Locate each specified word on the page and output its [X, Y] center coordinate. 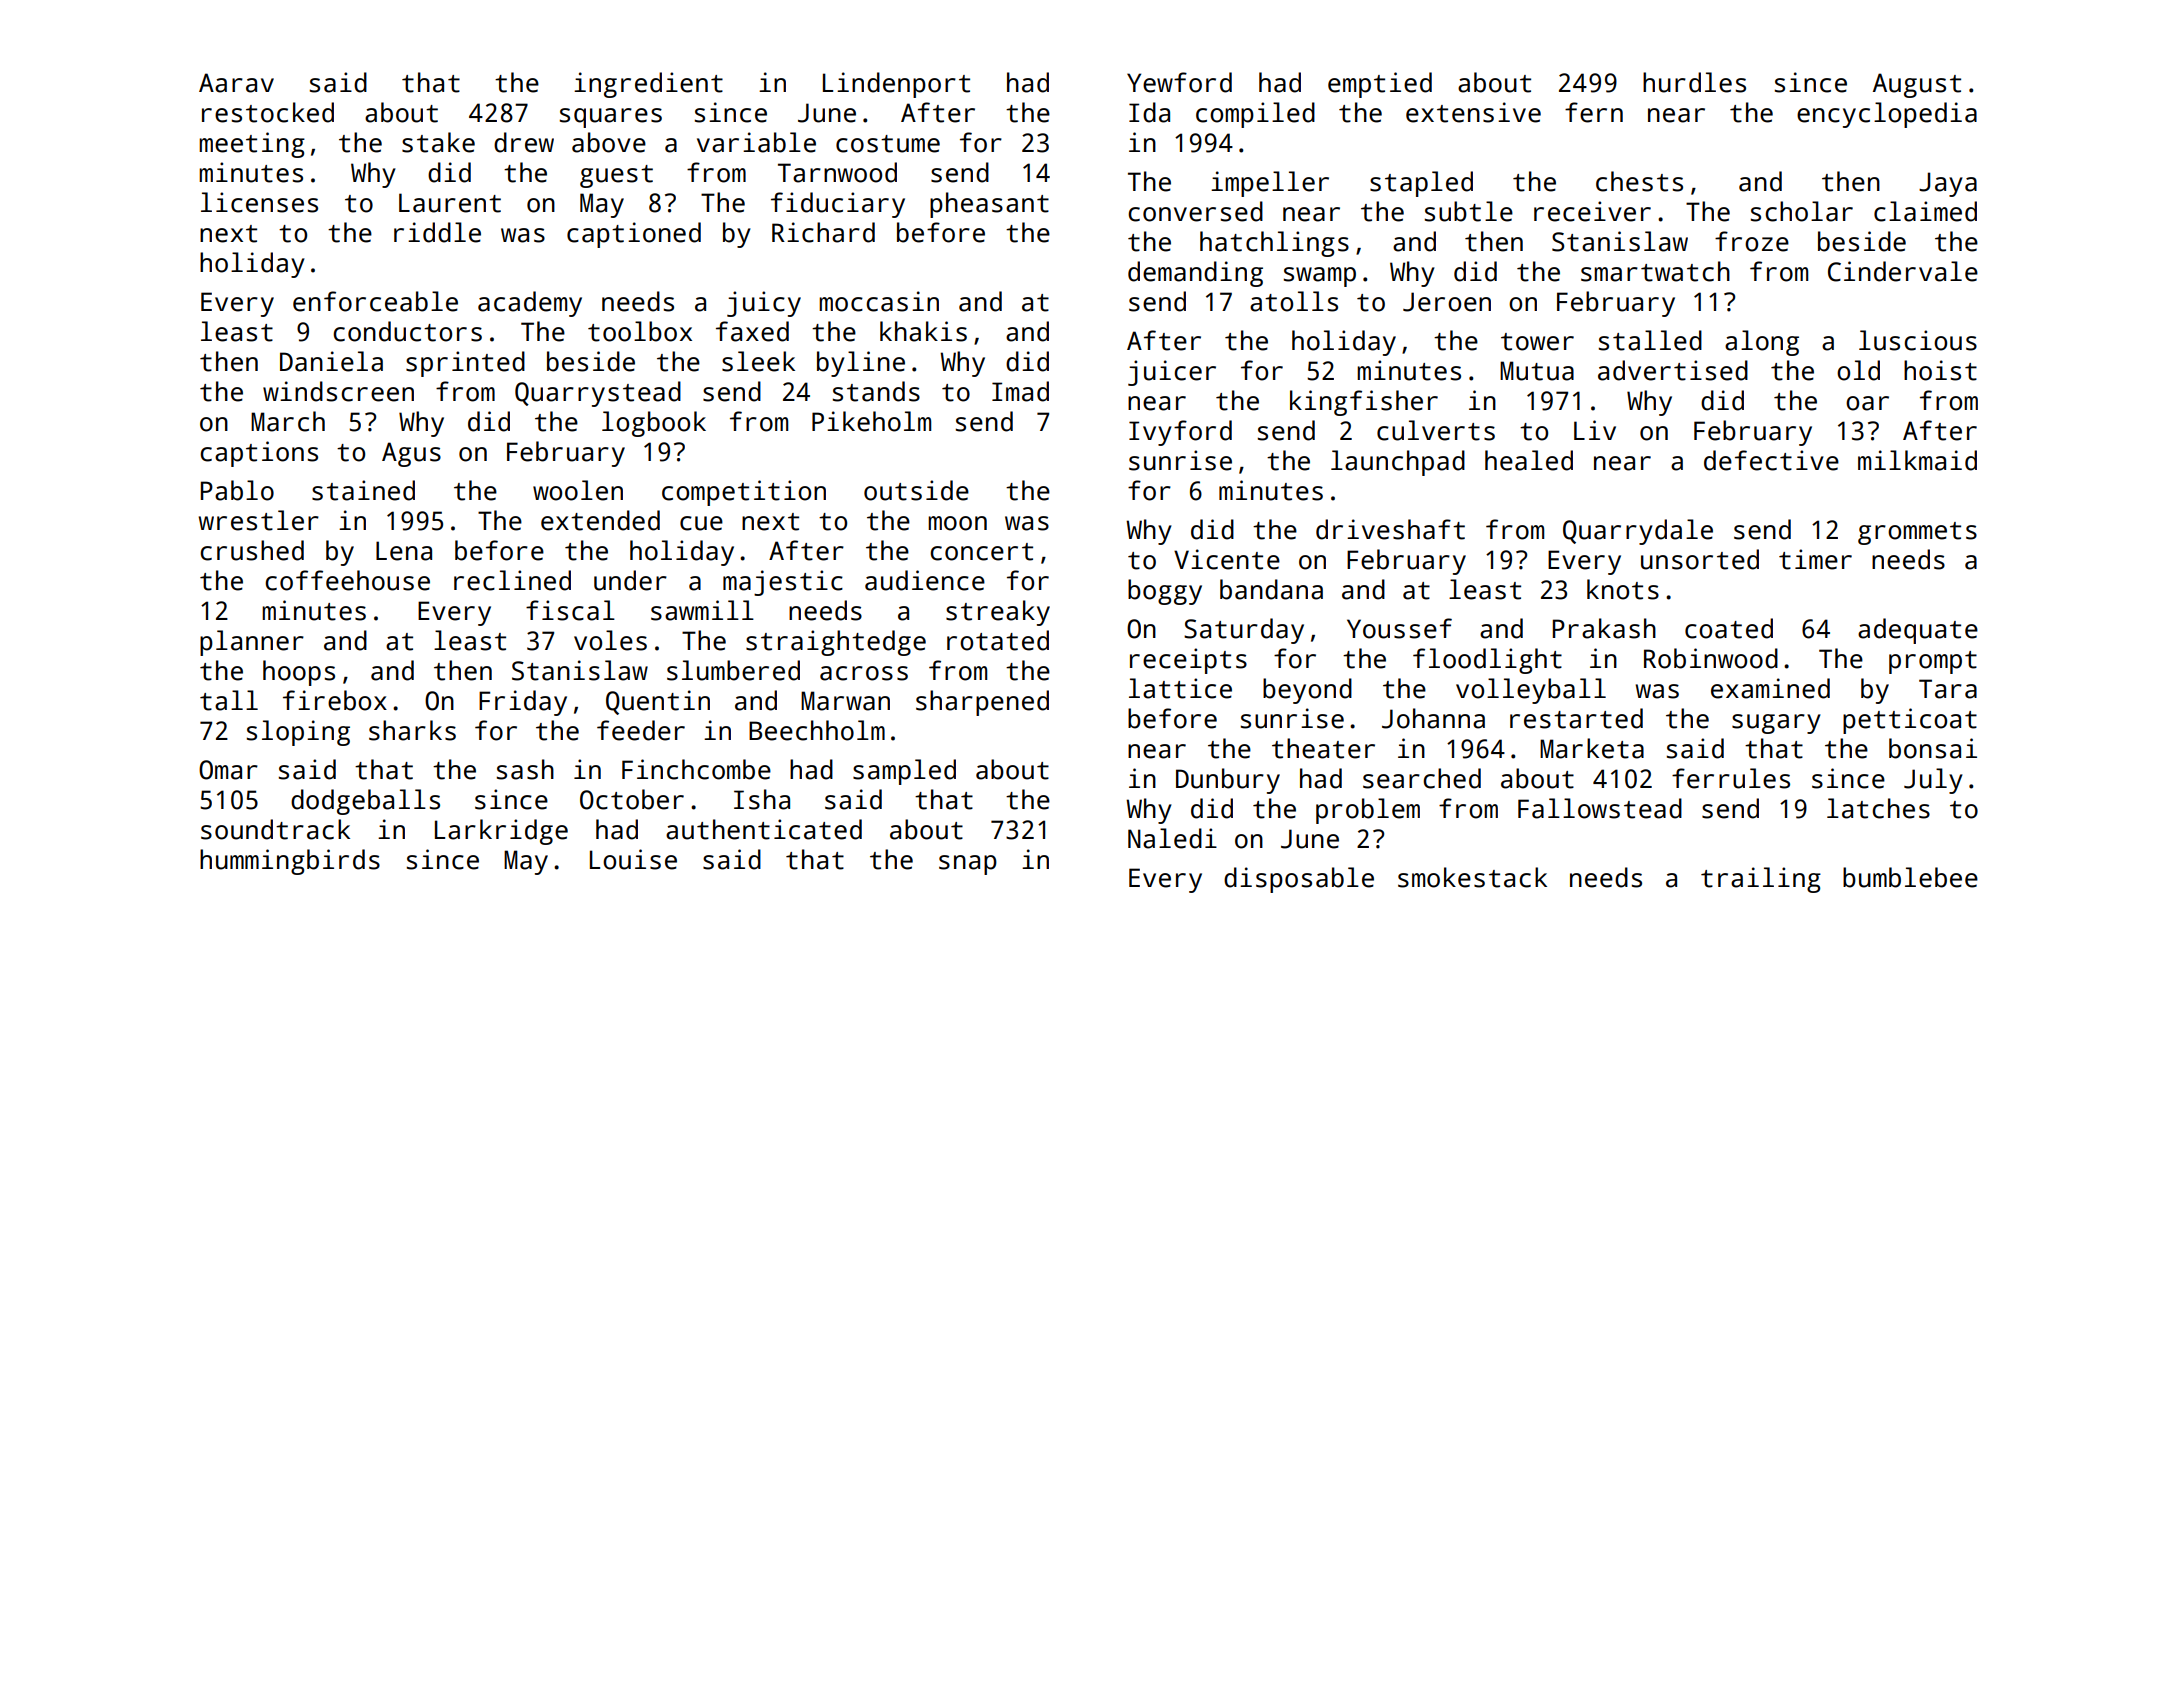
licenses [259, 202]
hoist [1940, 370]
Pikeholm [871, 421]
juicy [764, 304]
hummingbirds [290, 862]
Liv [1595, 430]
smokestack [1472, 877]
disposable [1299, 880]
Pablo [237, 490]
